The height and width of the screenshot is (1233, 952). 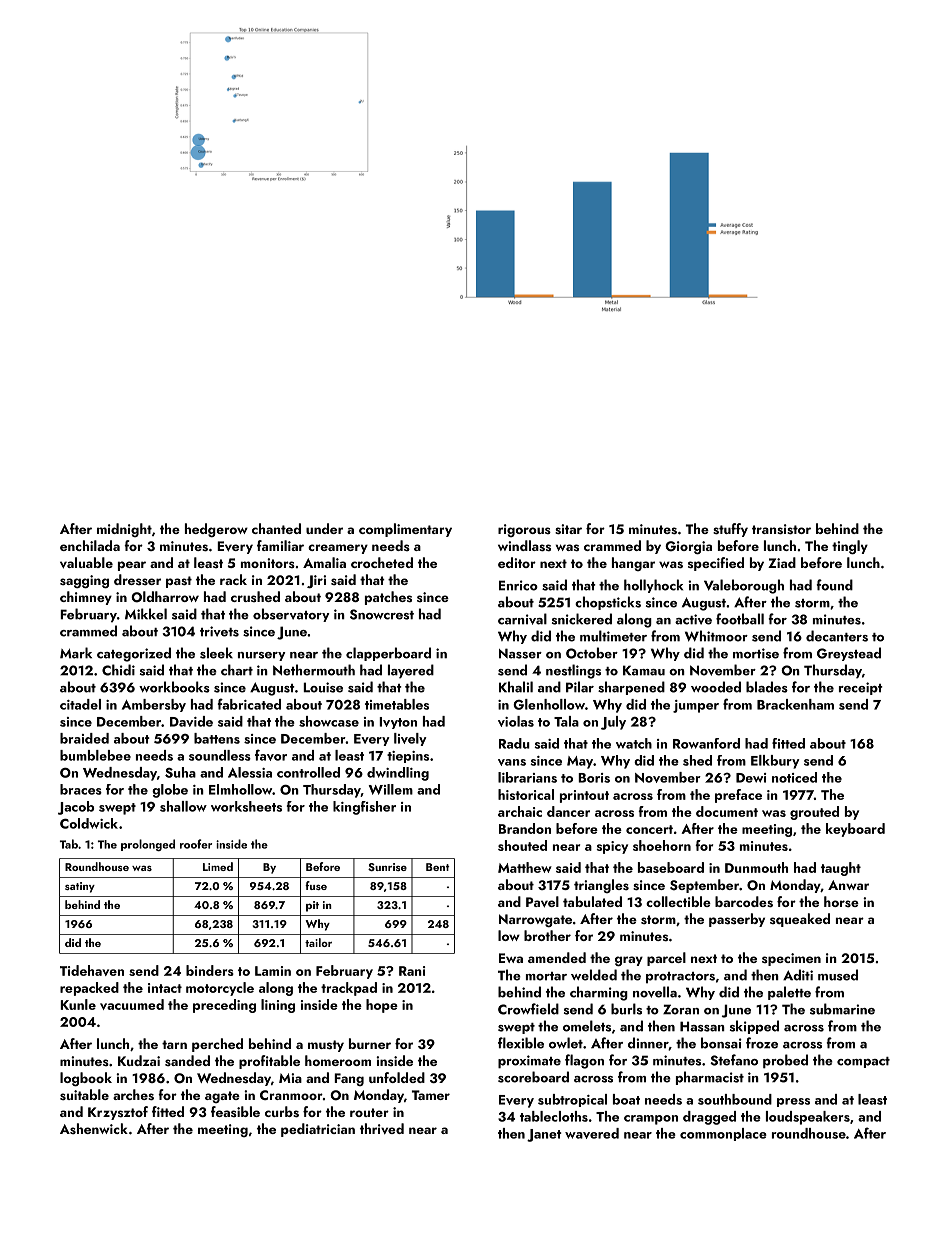 I want to click on charming, so click(x=599, y=993).
